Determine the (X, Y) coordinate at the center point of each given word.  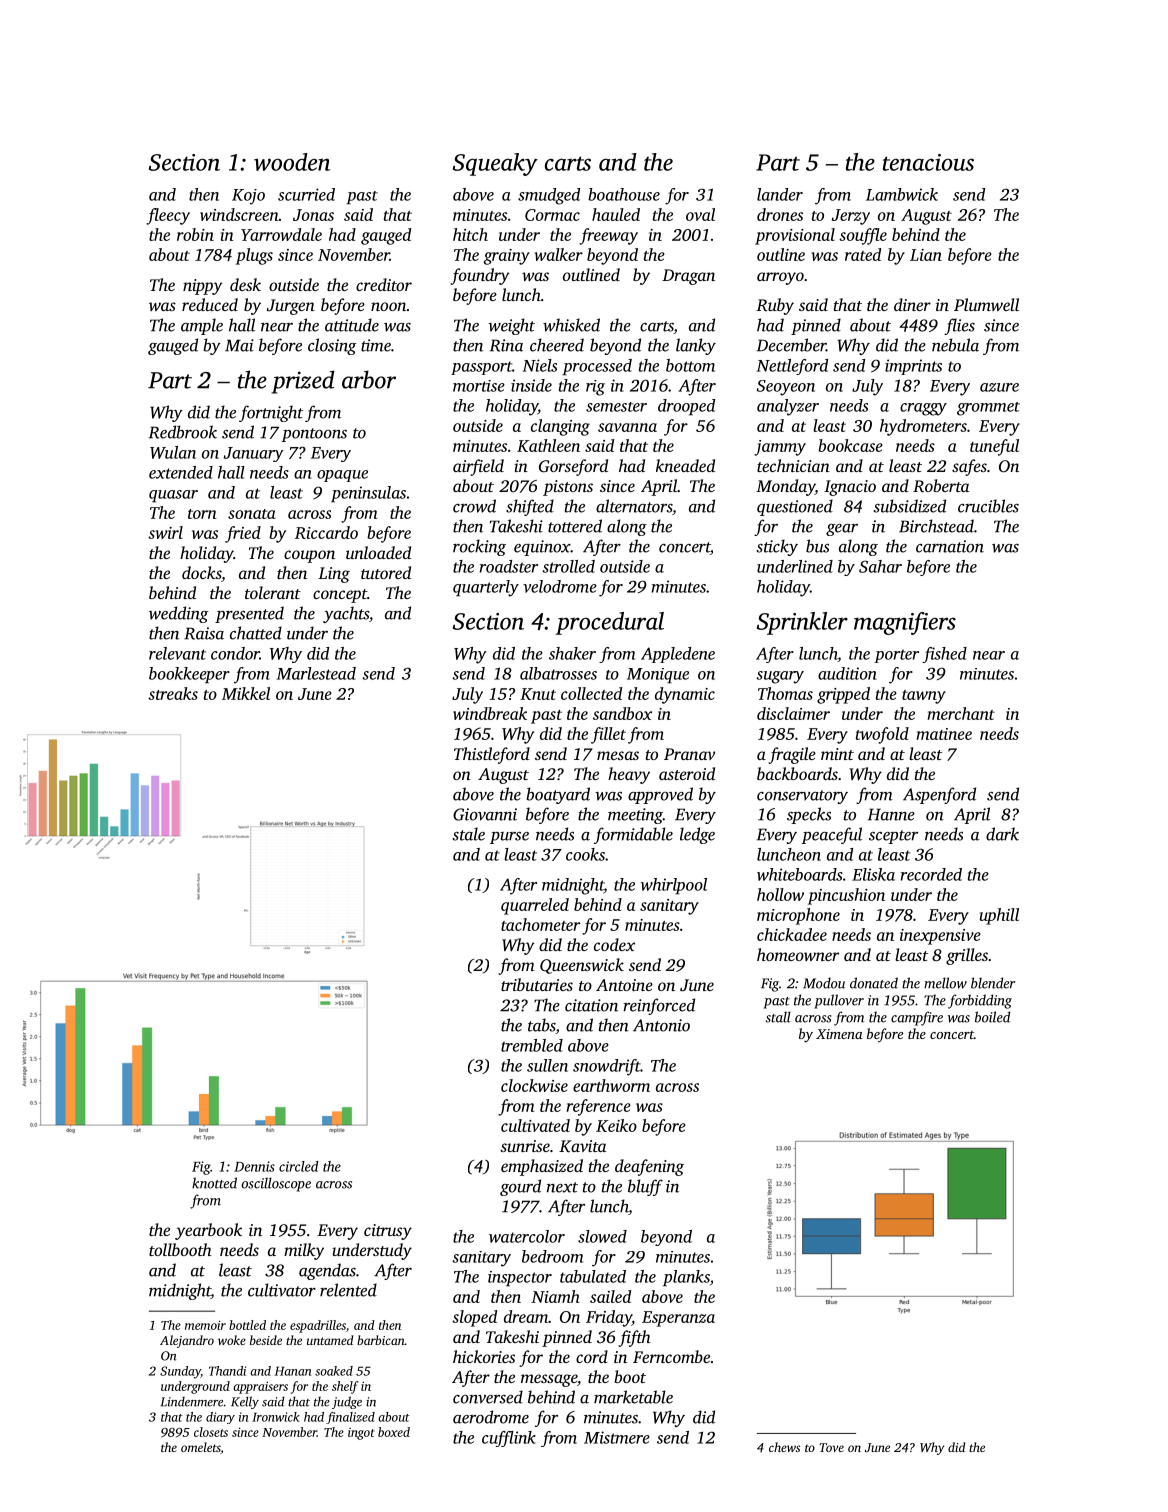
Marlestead (316, 673)
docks (201, 572)
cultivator (282, 1290)
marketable (633, 1397)
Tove (831, 1447)
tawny (924, 697)
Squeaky (495, 164)
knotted (214, 1183)
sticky (777, 547)
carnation (950, 546)
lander (780, 194)
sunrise (525, 1146)
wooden (292, 162)
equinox (542, 548)
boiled (992, 1017)
